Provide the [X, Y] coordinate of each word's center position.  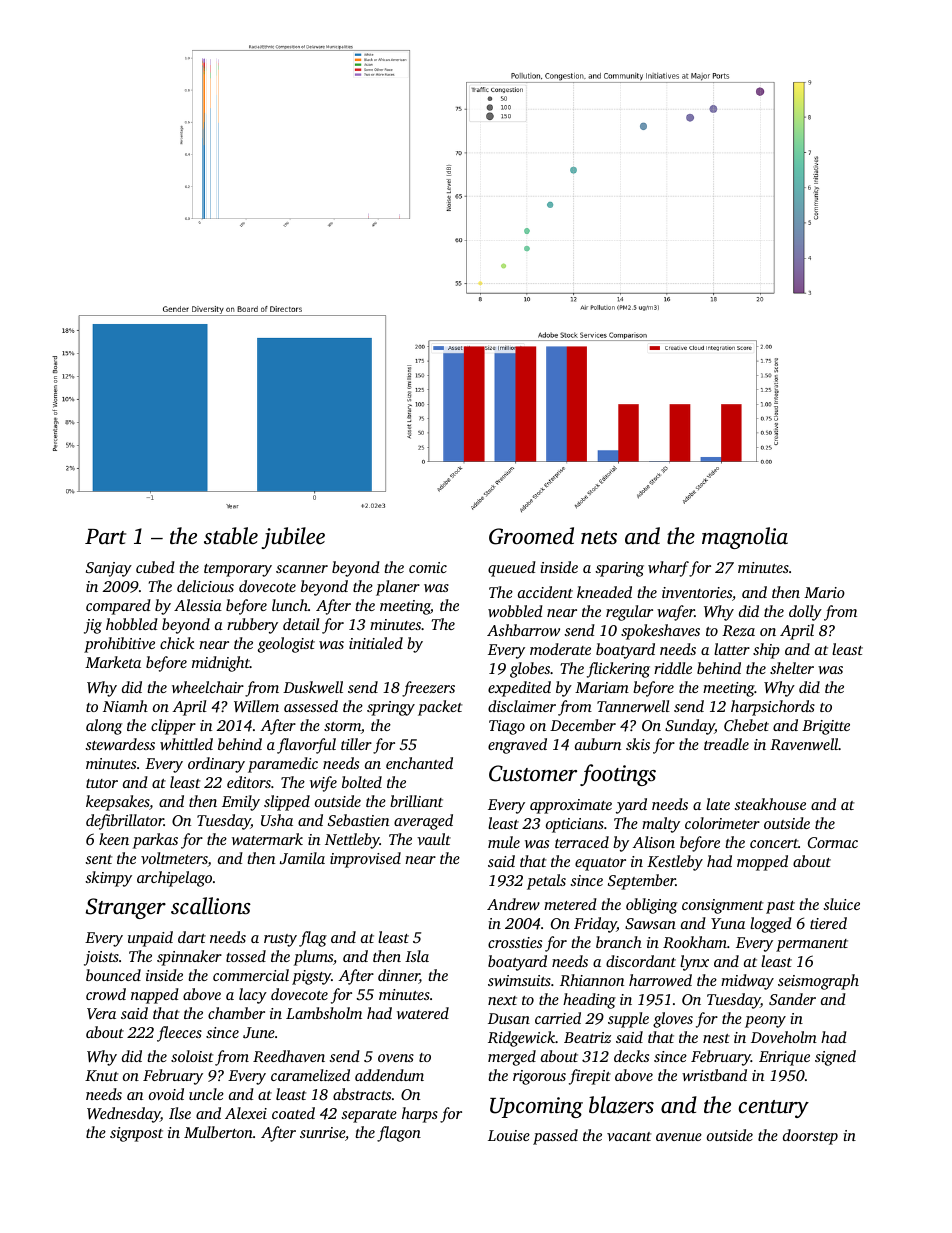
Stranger [126, 908]
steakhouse [770, 804]
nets [599, 538]
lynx [694, 963]
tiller [356, 744]
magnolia [745, 538]
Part [105, 536]
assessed [311, 706]
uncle [206, 1094]
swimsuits [519, 980]
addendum [389, 1075]
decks [631, 1056]
